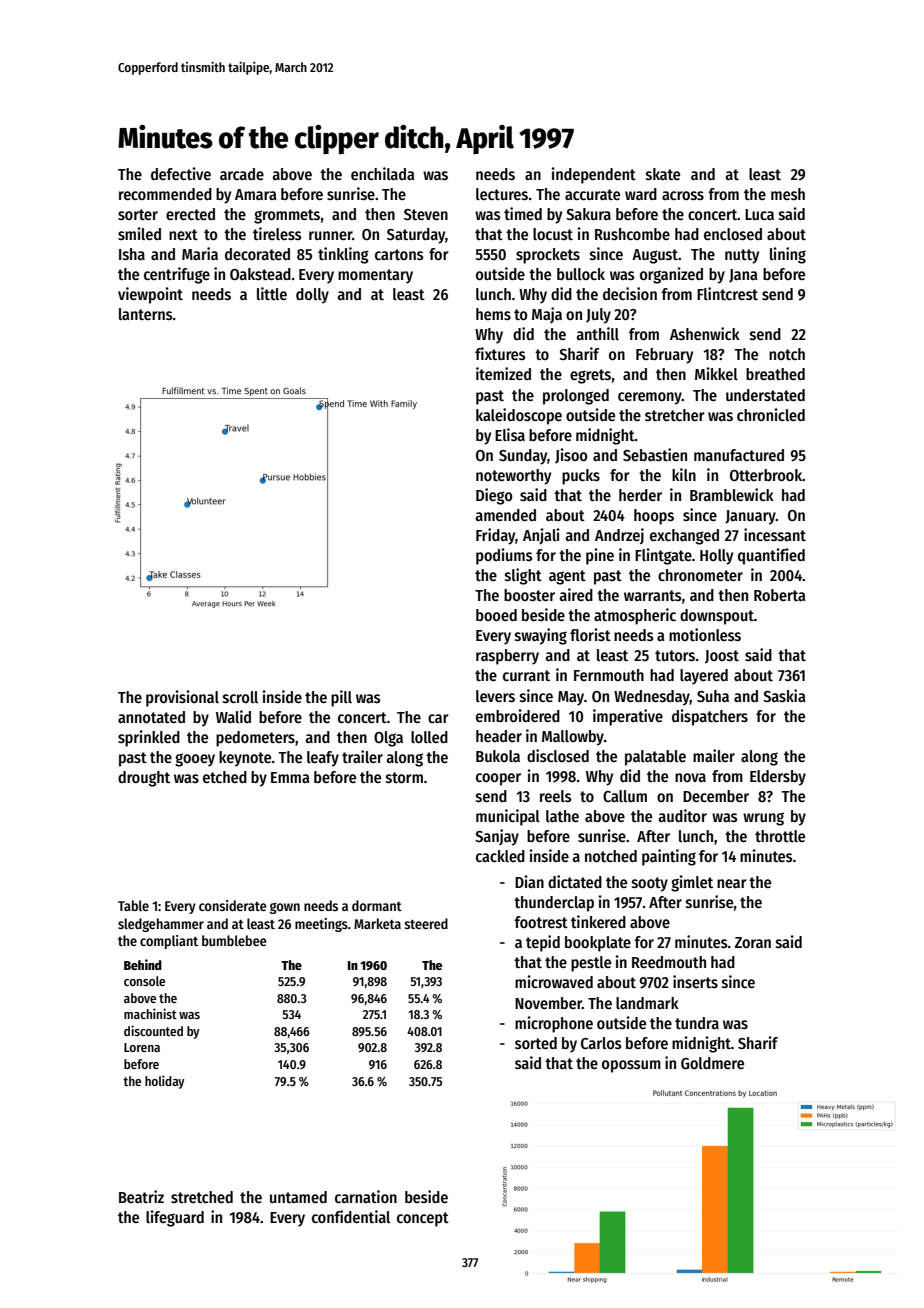 The width and height of the document is (924, 1308). I want to click on pedometers, so click(255, 739).
